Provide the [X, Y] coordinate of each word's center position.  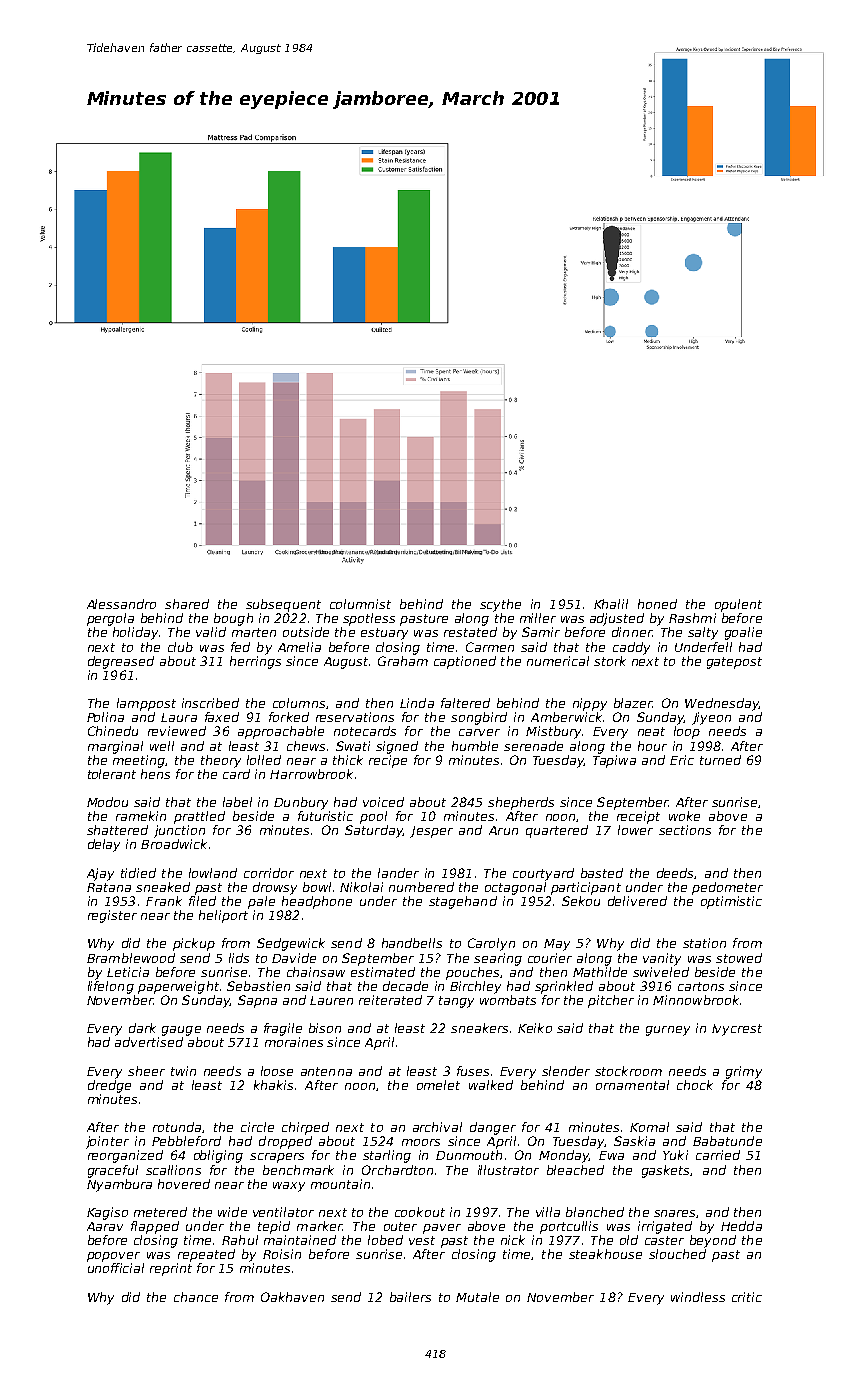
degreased [121, 662]
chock [695, 1085]
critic [747, 1297]
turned [720, 760]
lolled [264, 760]
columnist [360, 604]
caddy [631, 648]
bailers [410, 1297]
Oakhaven [292, 1297]
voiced [383, 802]
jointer [107, 1142]
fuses [473, 1071]
